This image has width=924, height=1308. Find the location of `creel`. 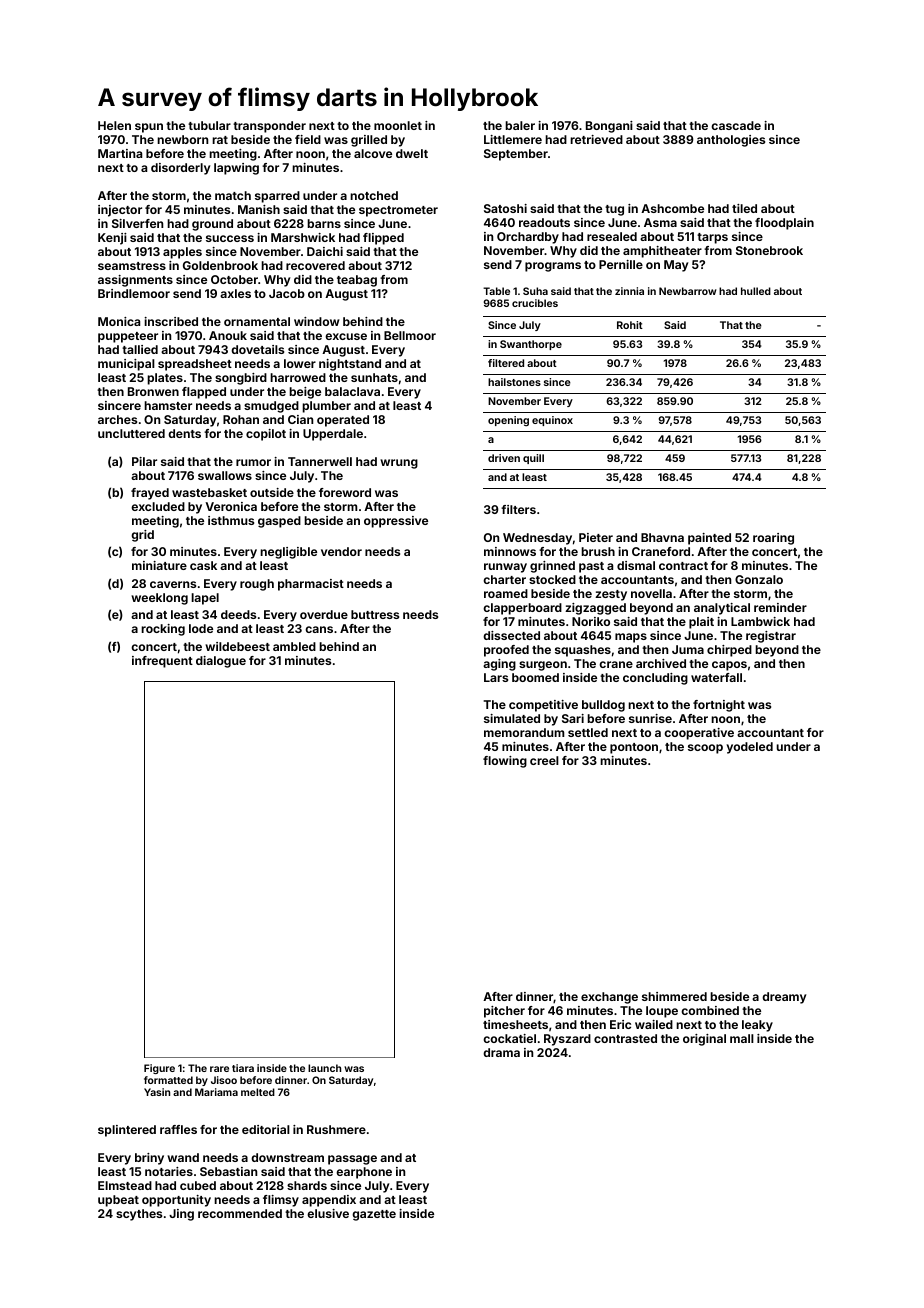

creel is located at coordinates (544, 760).
